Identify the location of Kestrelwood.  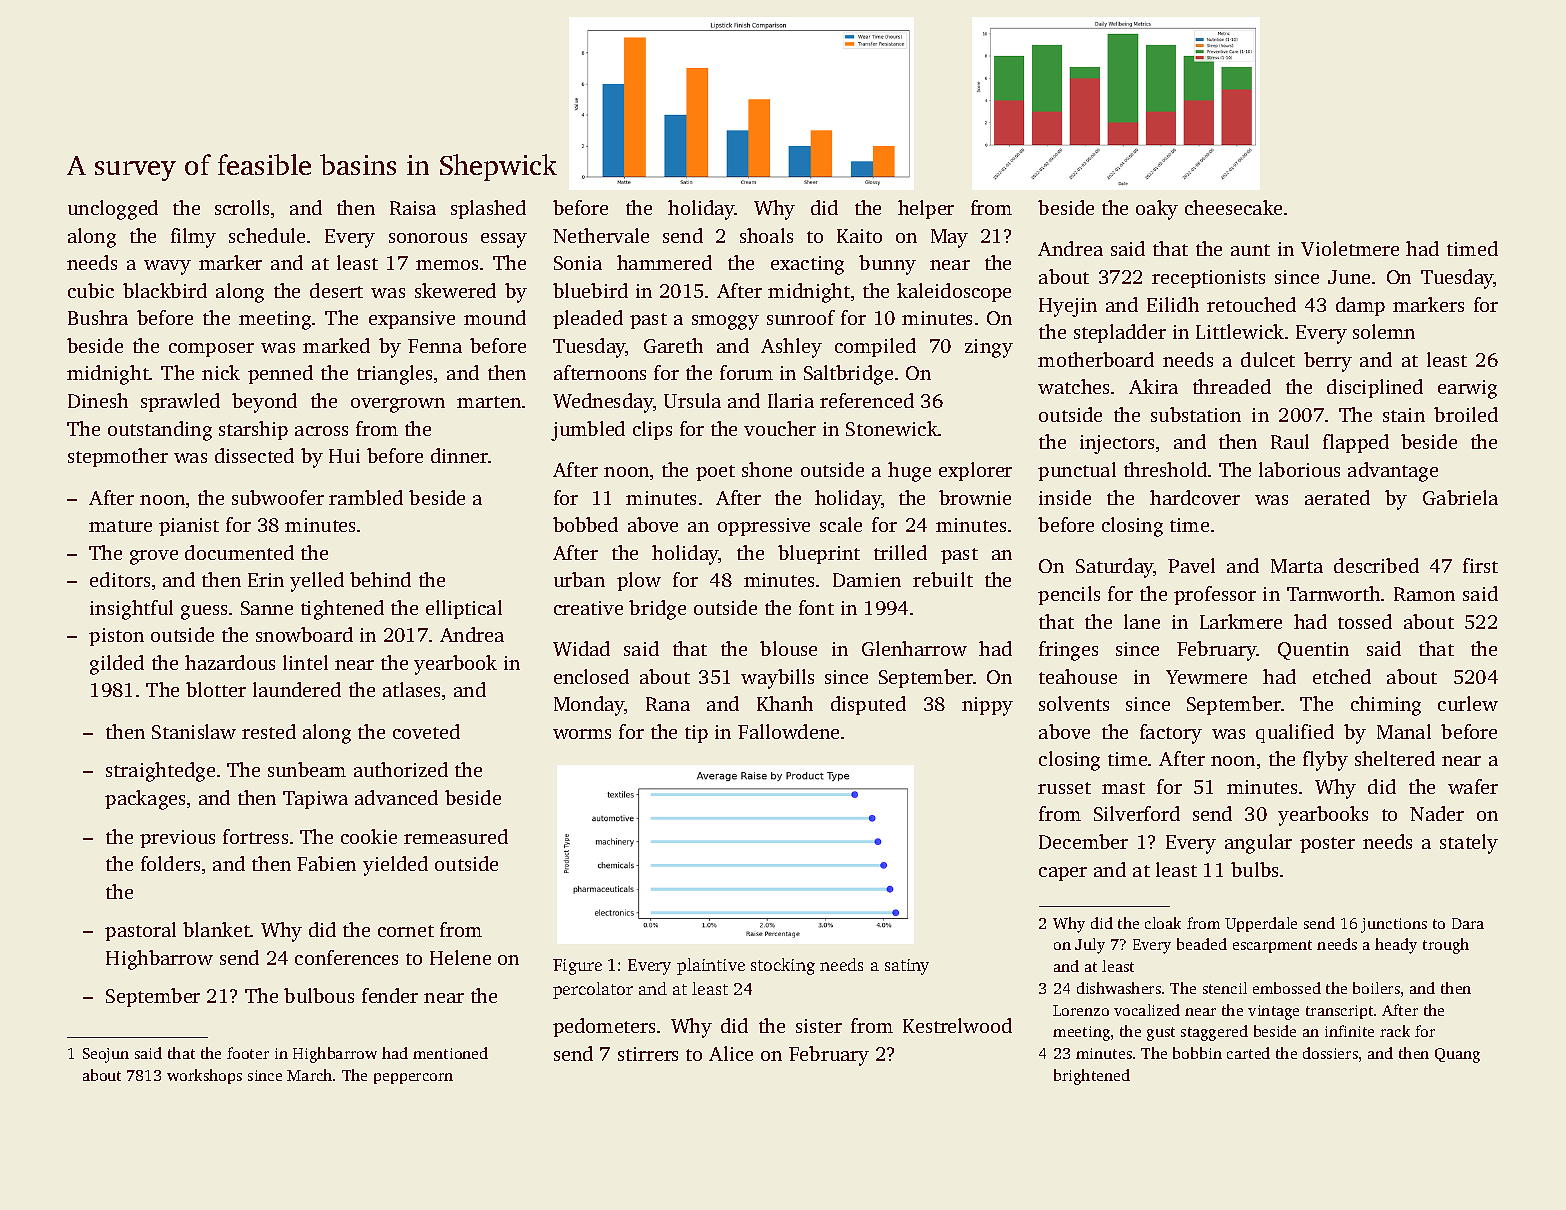
(957, 1025).
